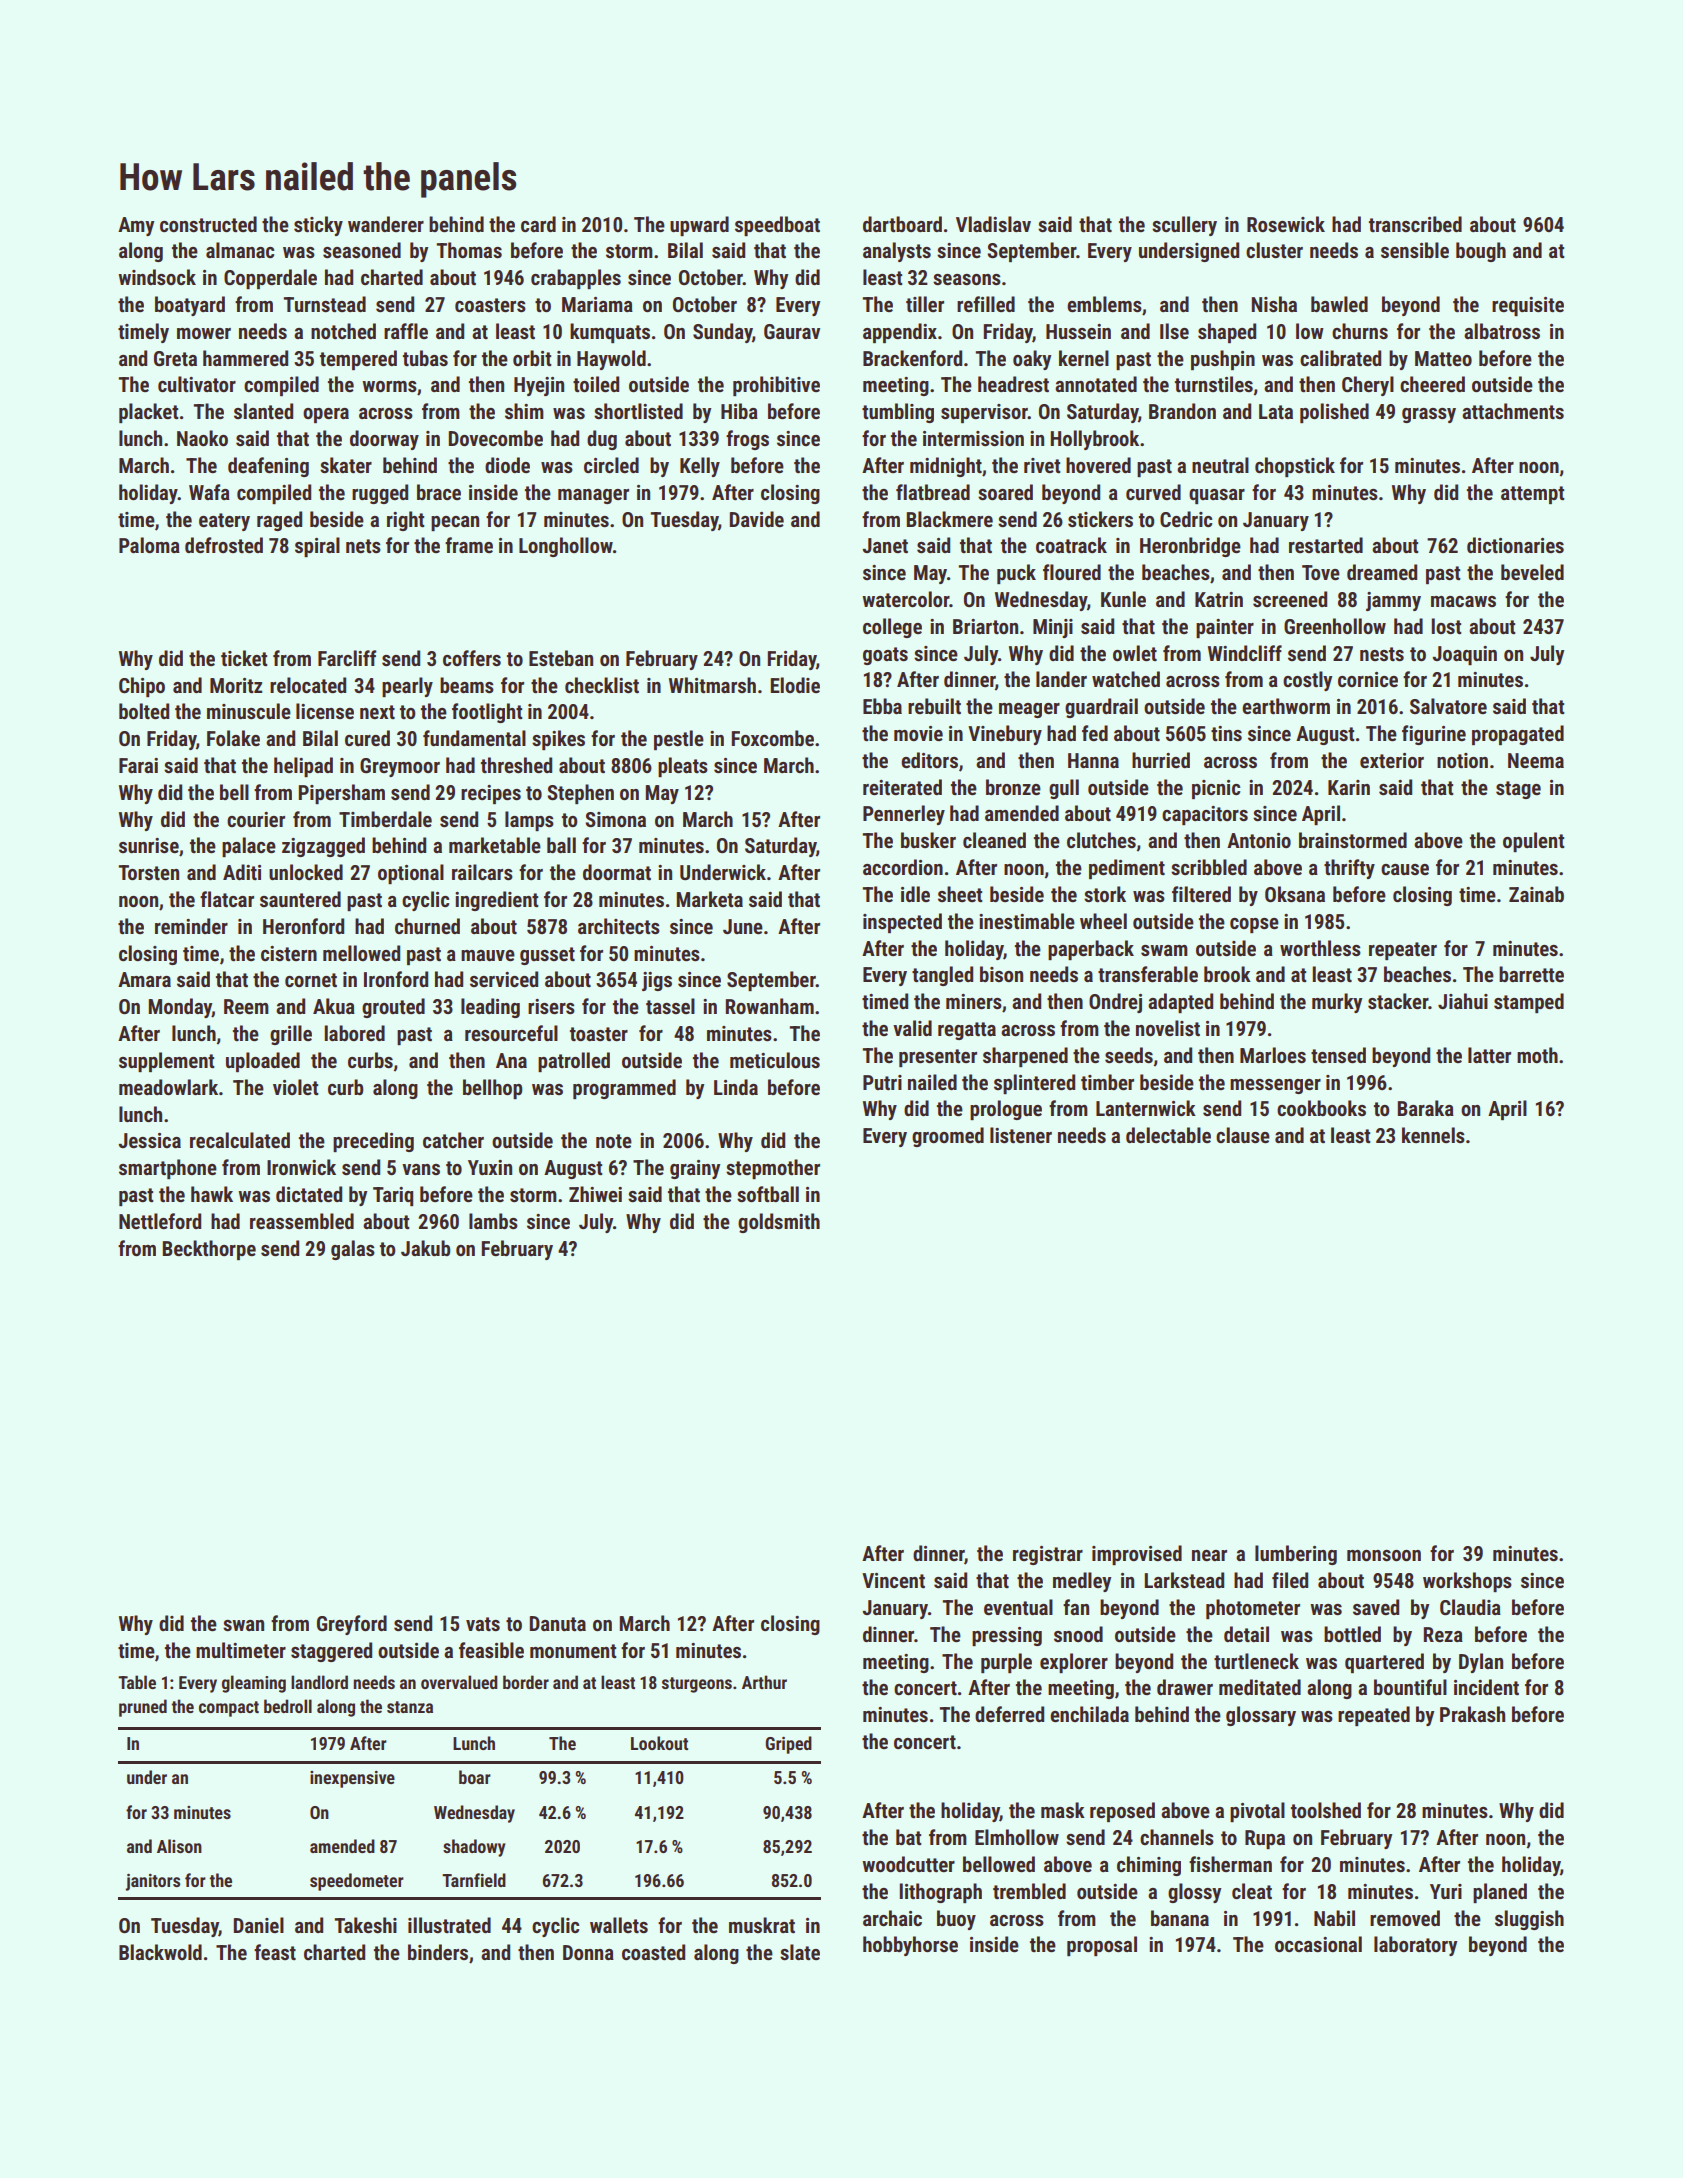 Image resolution: width=1683 pixels, height=2178 pixels. Describe the element at coordinates (1532, 572) in the document. I see `beveled` at that location.
